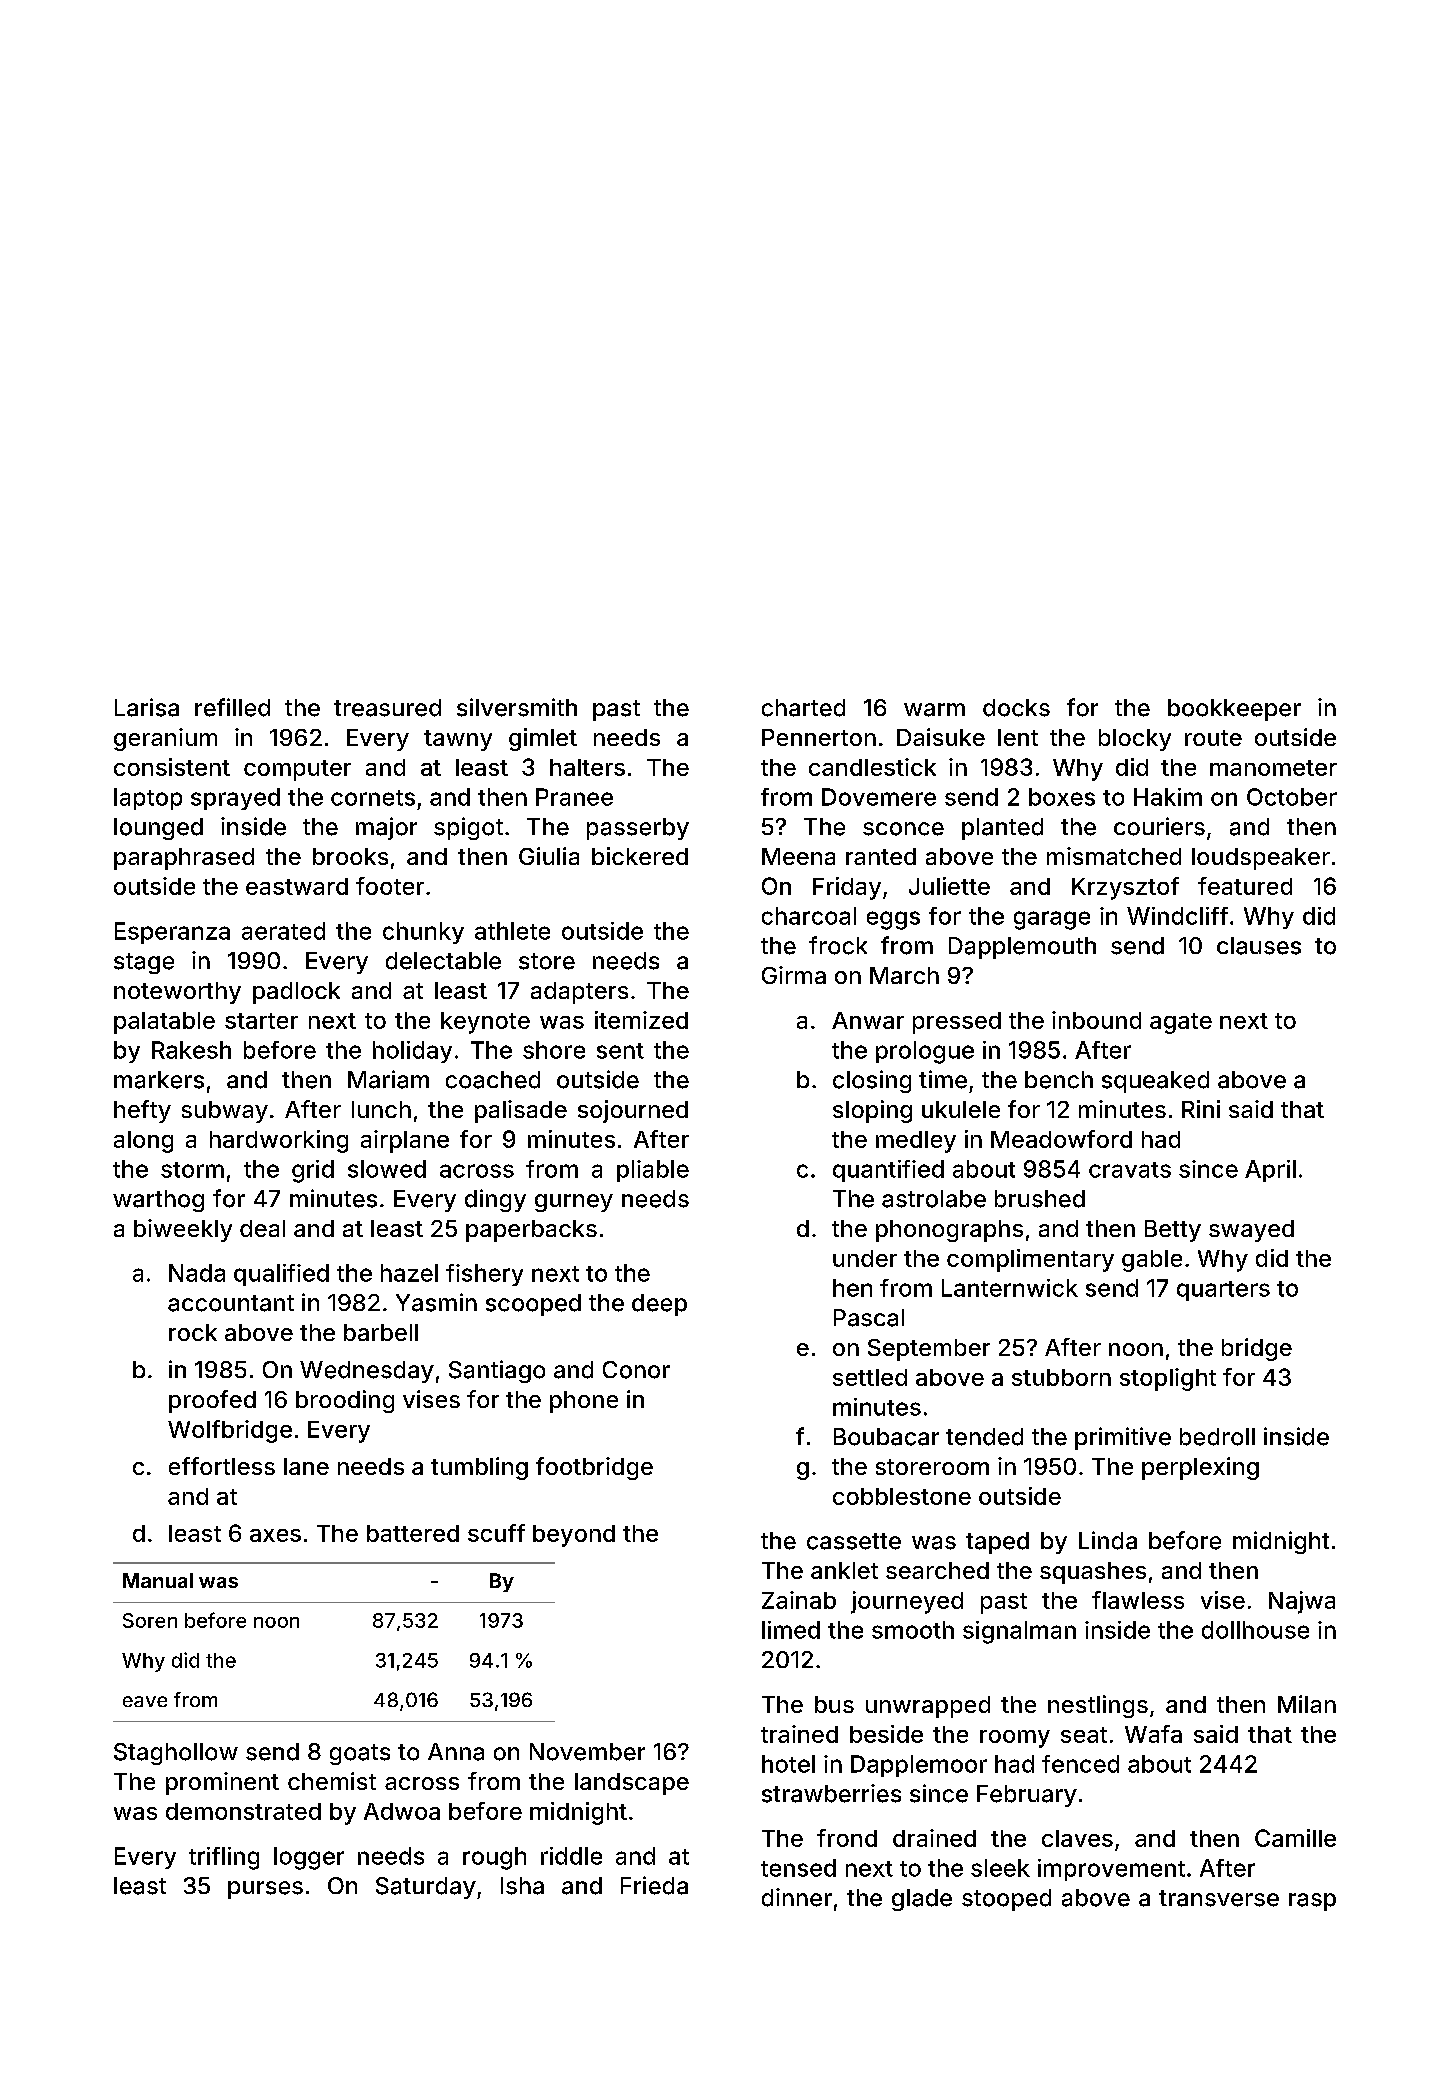 The height and width of the page is (2100, 1450). What do you see at coordinates (265, 1890) in the page?
I see `purses` at bounding box center [265, 1890].
